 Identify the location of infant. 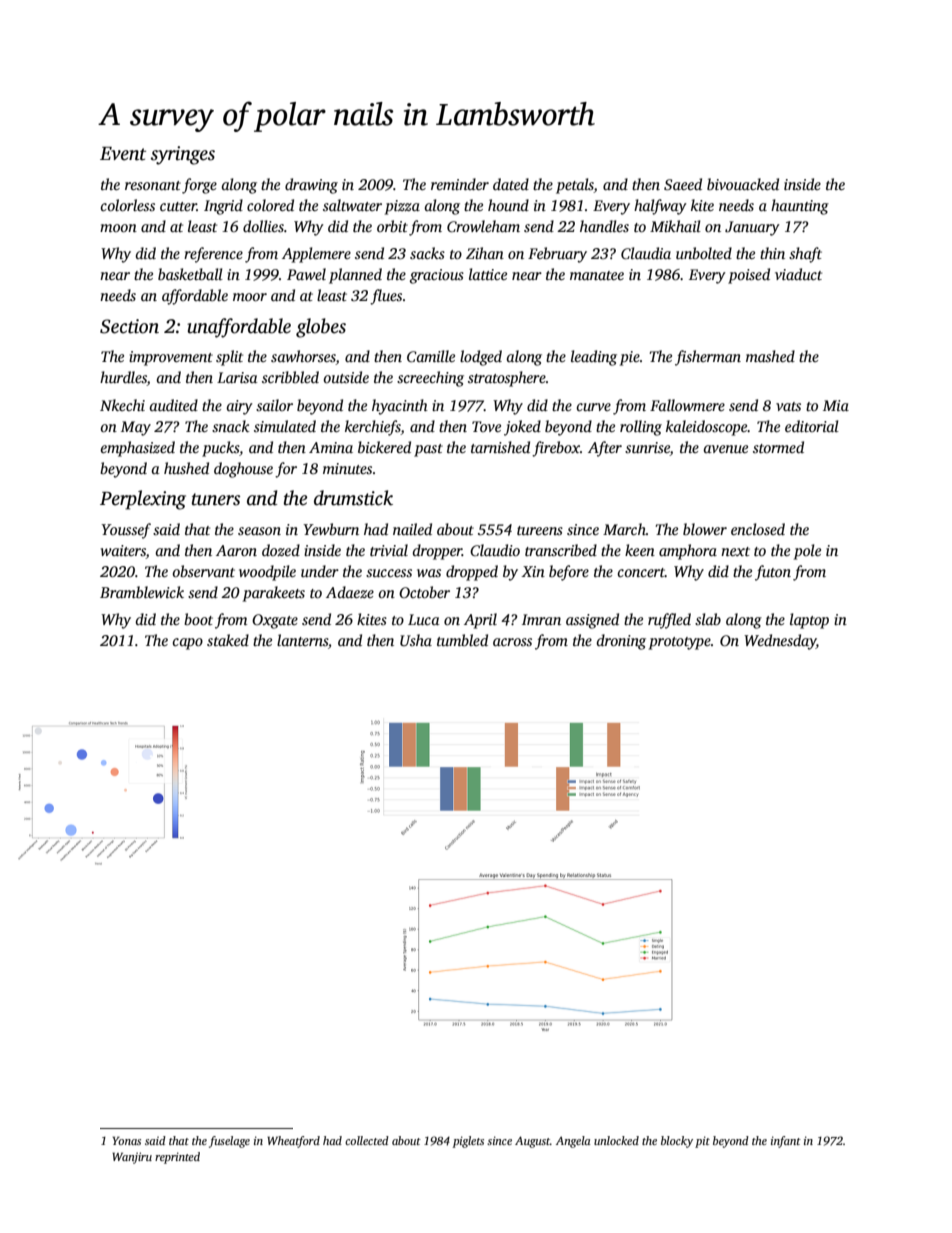
(786, 1142).
